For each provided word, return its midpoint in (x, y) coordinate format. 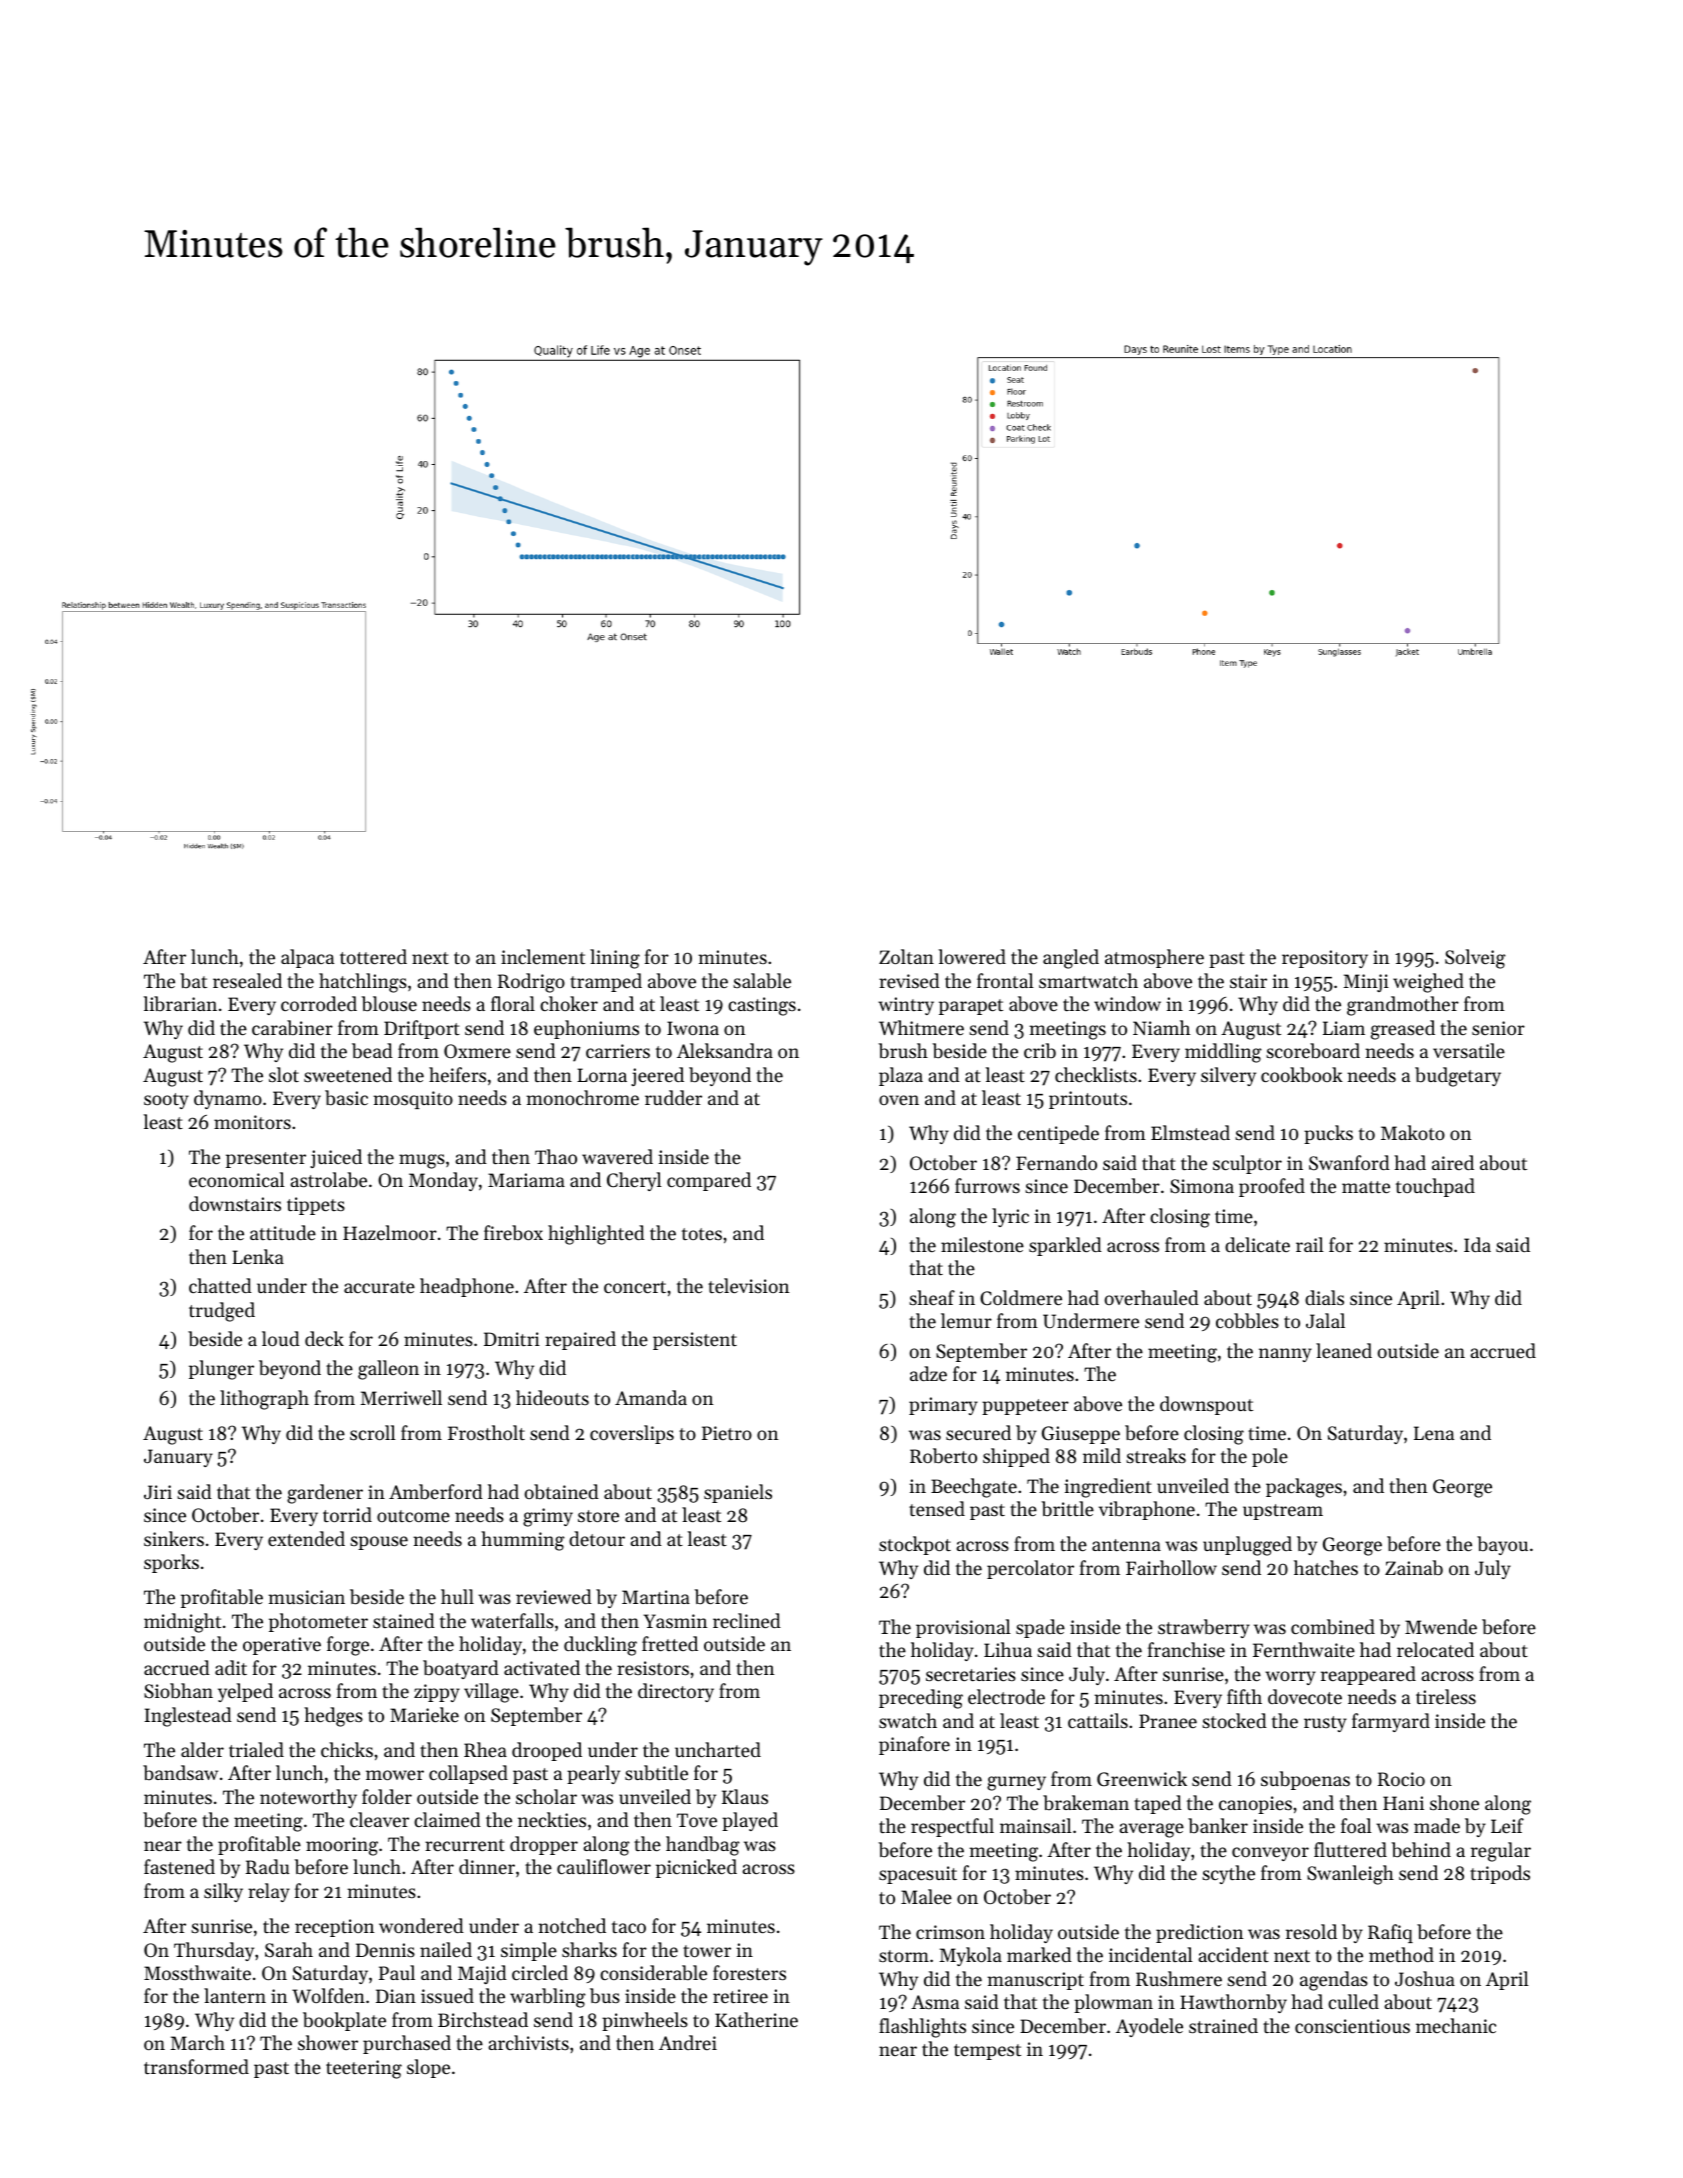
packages (1304, 1488)
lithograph (264, 1400)
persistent (695, 1341)
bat (193, 980)
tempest (987, 2052)
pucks (1328, 1134)
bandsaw (180, 1772)
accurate (379, 1287)
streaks (1156, 1455)
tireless (1446, 1696)
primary (943, 1406)
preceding (921, 1699)
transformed (196, 2066)
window (1127, 1003)
